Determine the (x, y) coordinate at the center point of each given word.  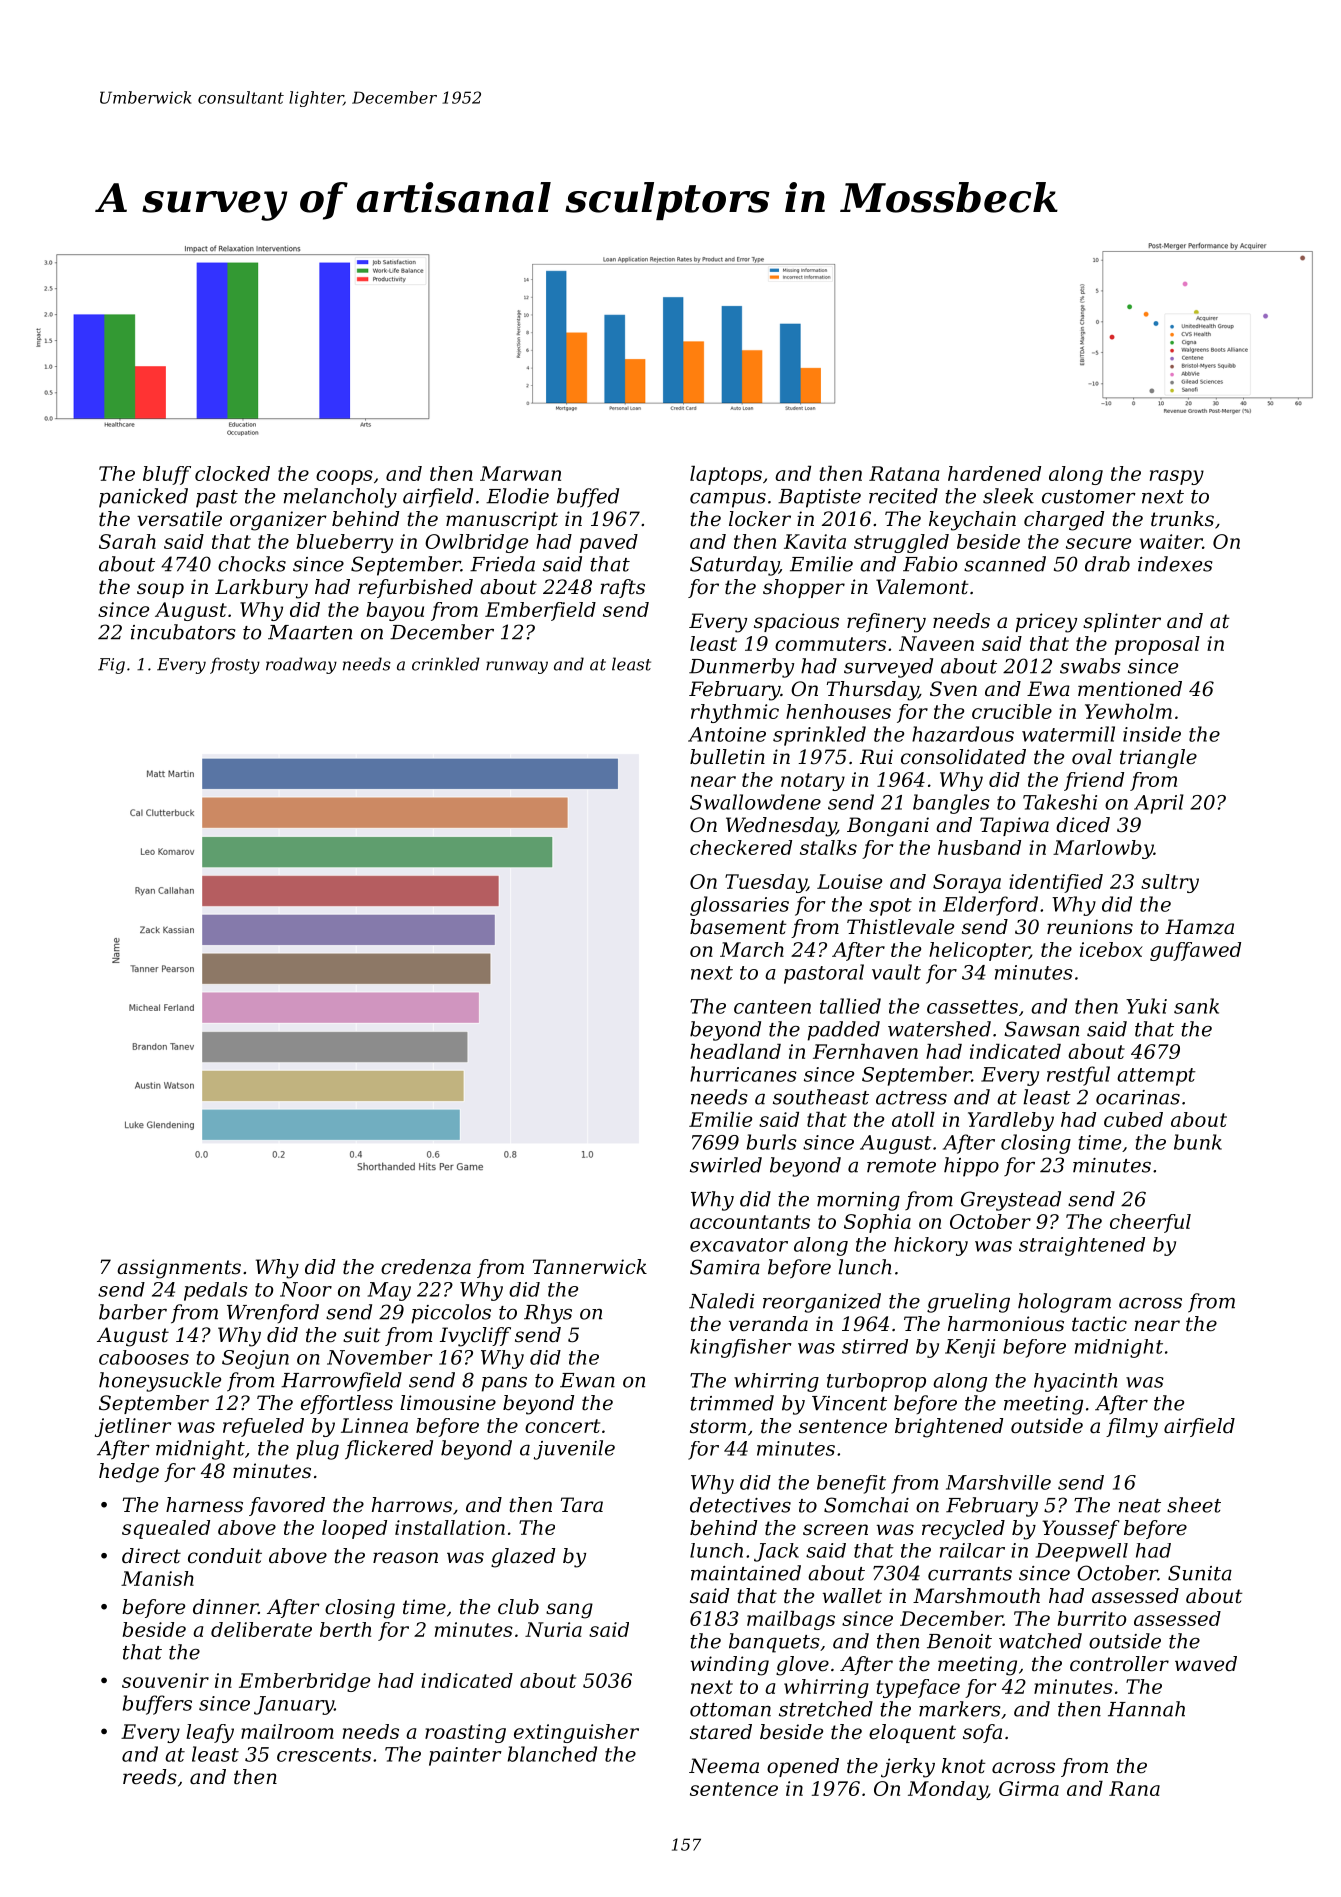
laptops (726, 475)
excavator (739, 1245)
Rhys (548, 1314)
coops (344, 477)
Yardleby (1011, 1121)
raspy (1177, 477)
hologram (1064, 1303)
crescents (324, 1755)
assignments (179, 1269)
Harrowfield (341, 1382)
